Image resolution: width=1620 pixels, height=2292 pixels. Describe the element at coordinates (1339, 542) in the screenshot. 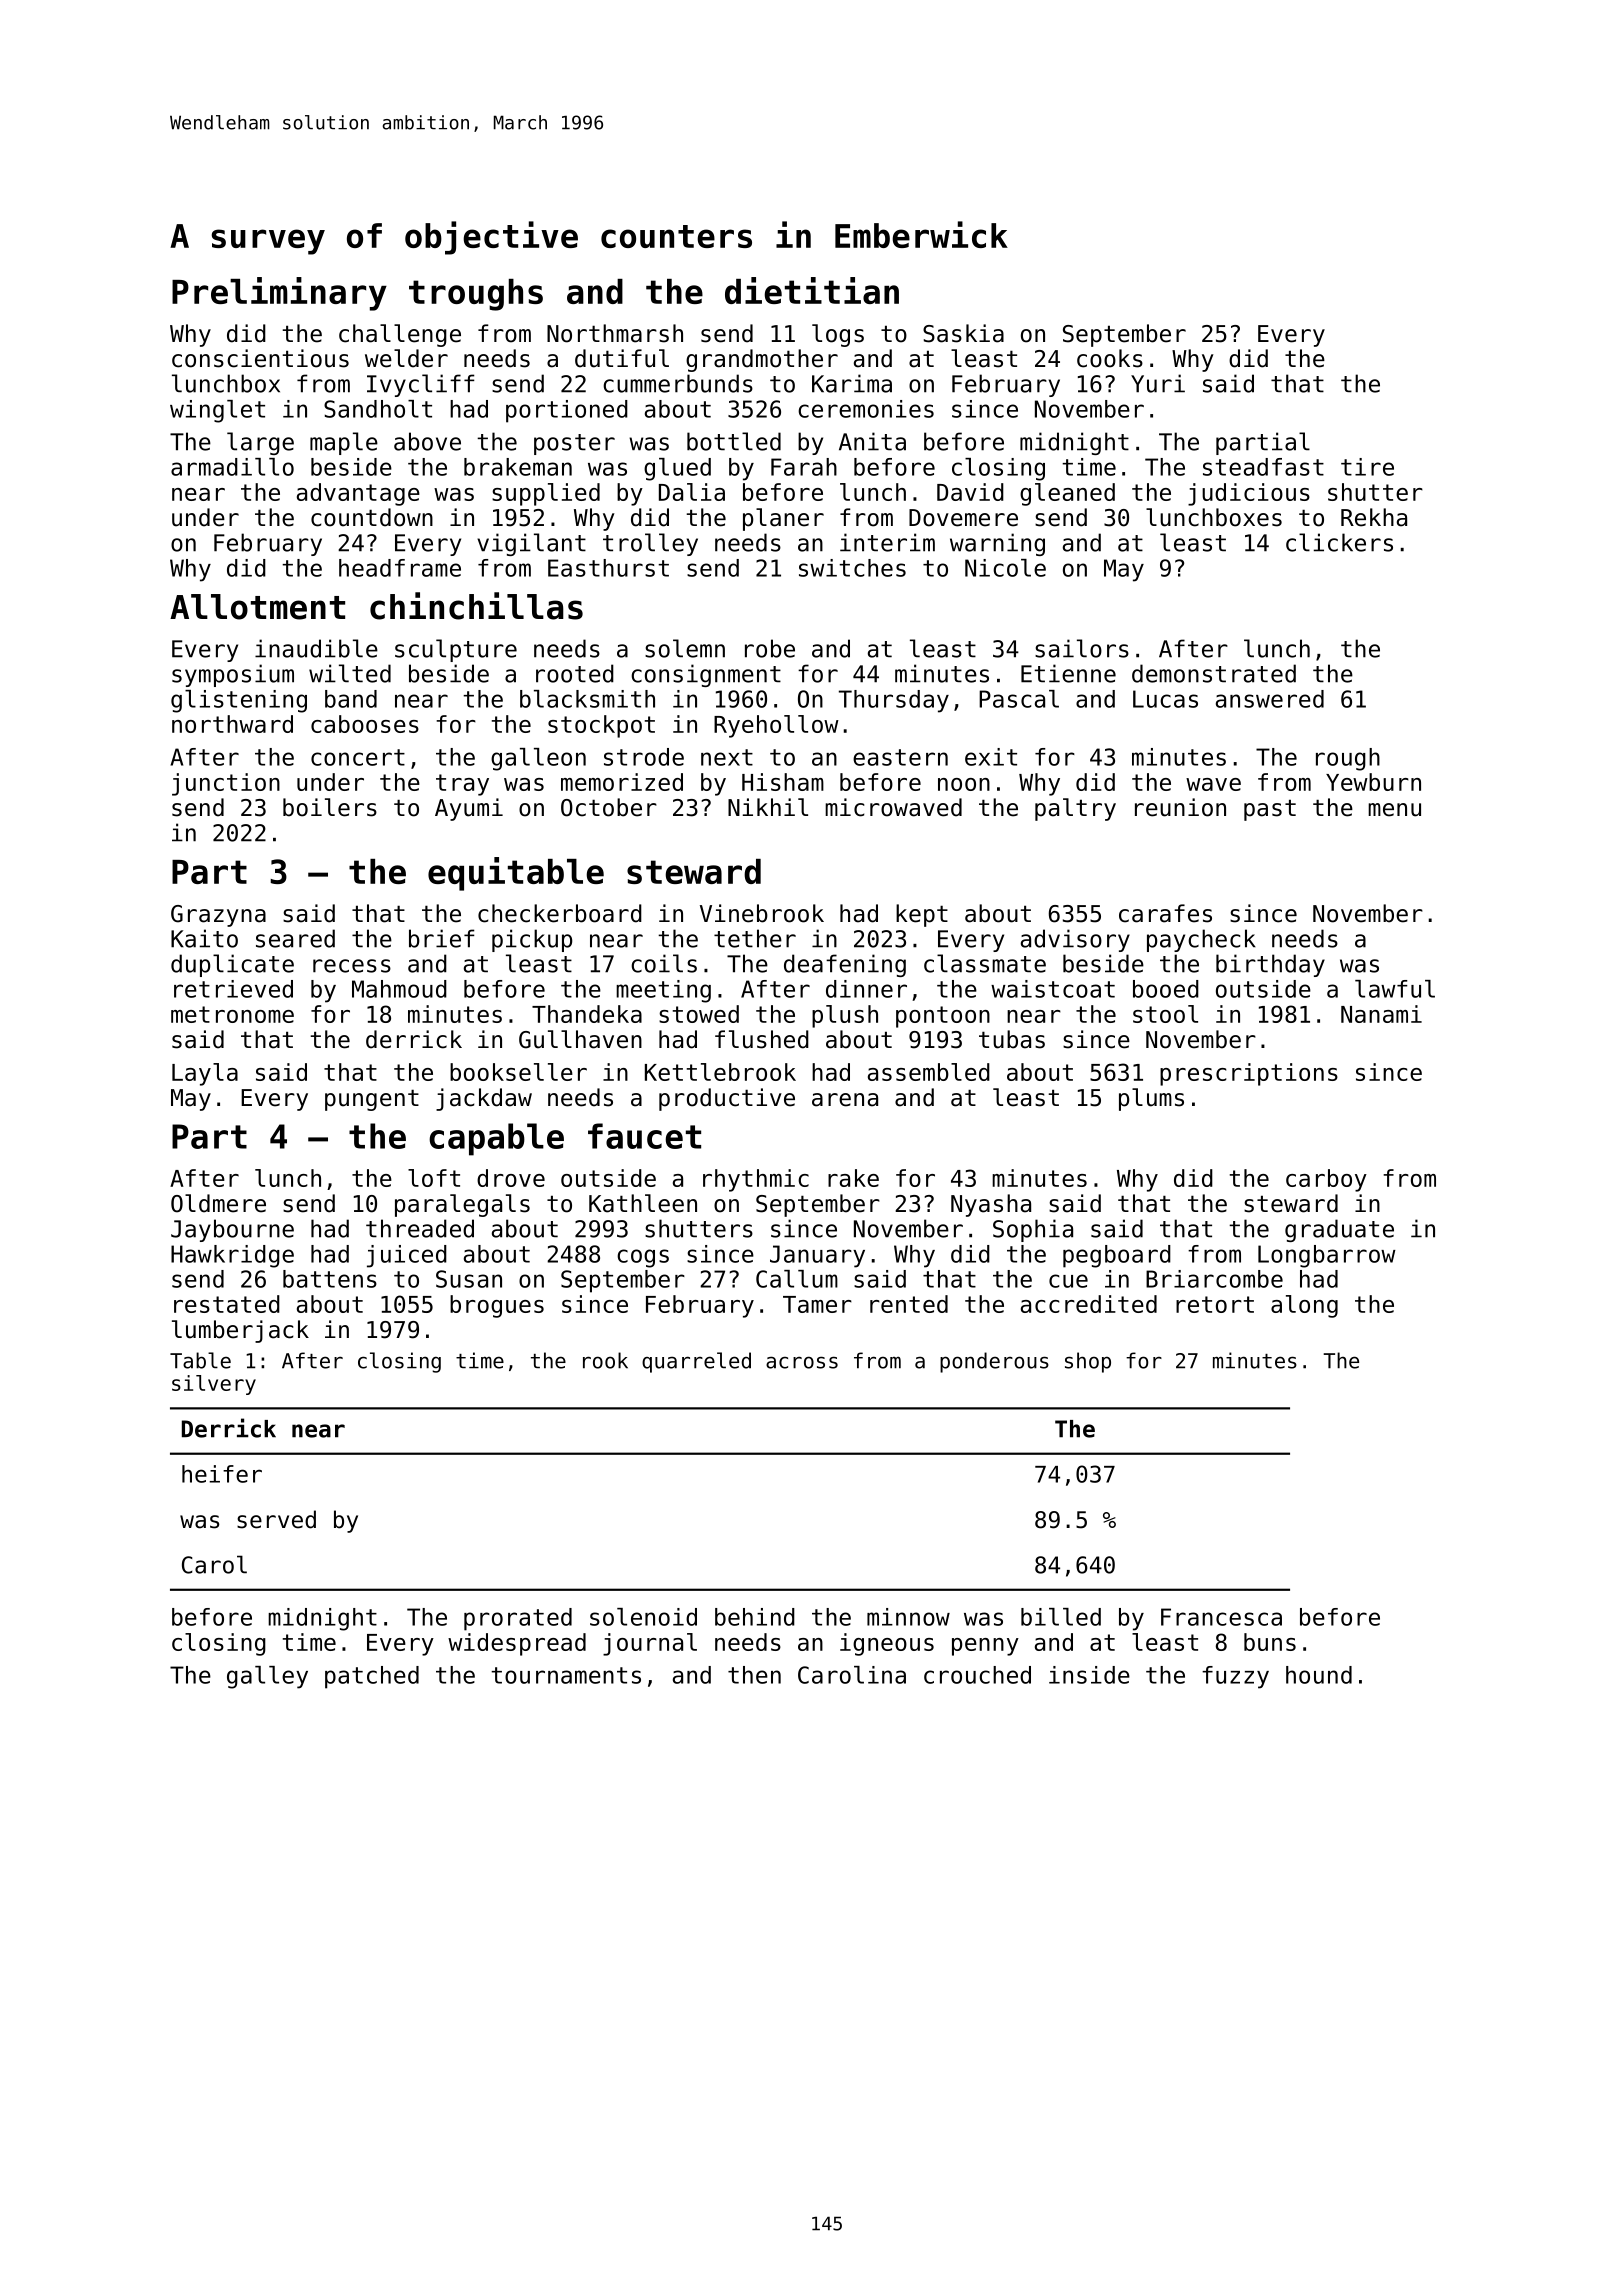

I see `clickers` at that location.
